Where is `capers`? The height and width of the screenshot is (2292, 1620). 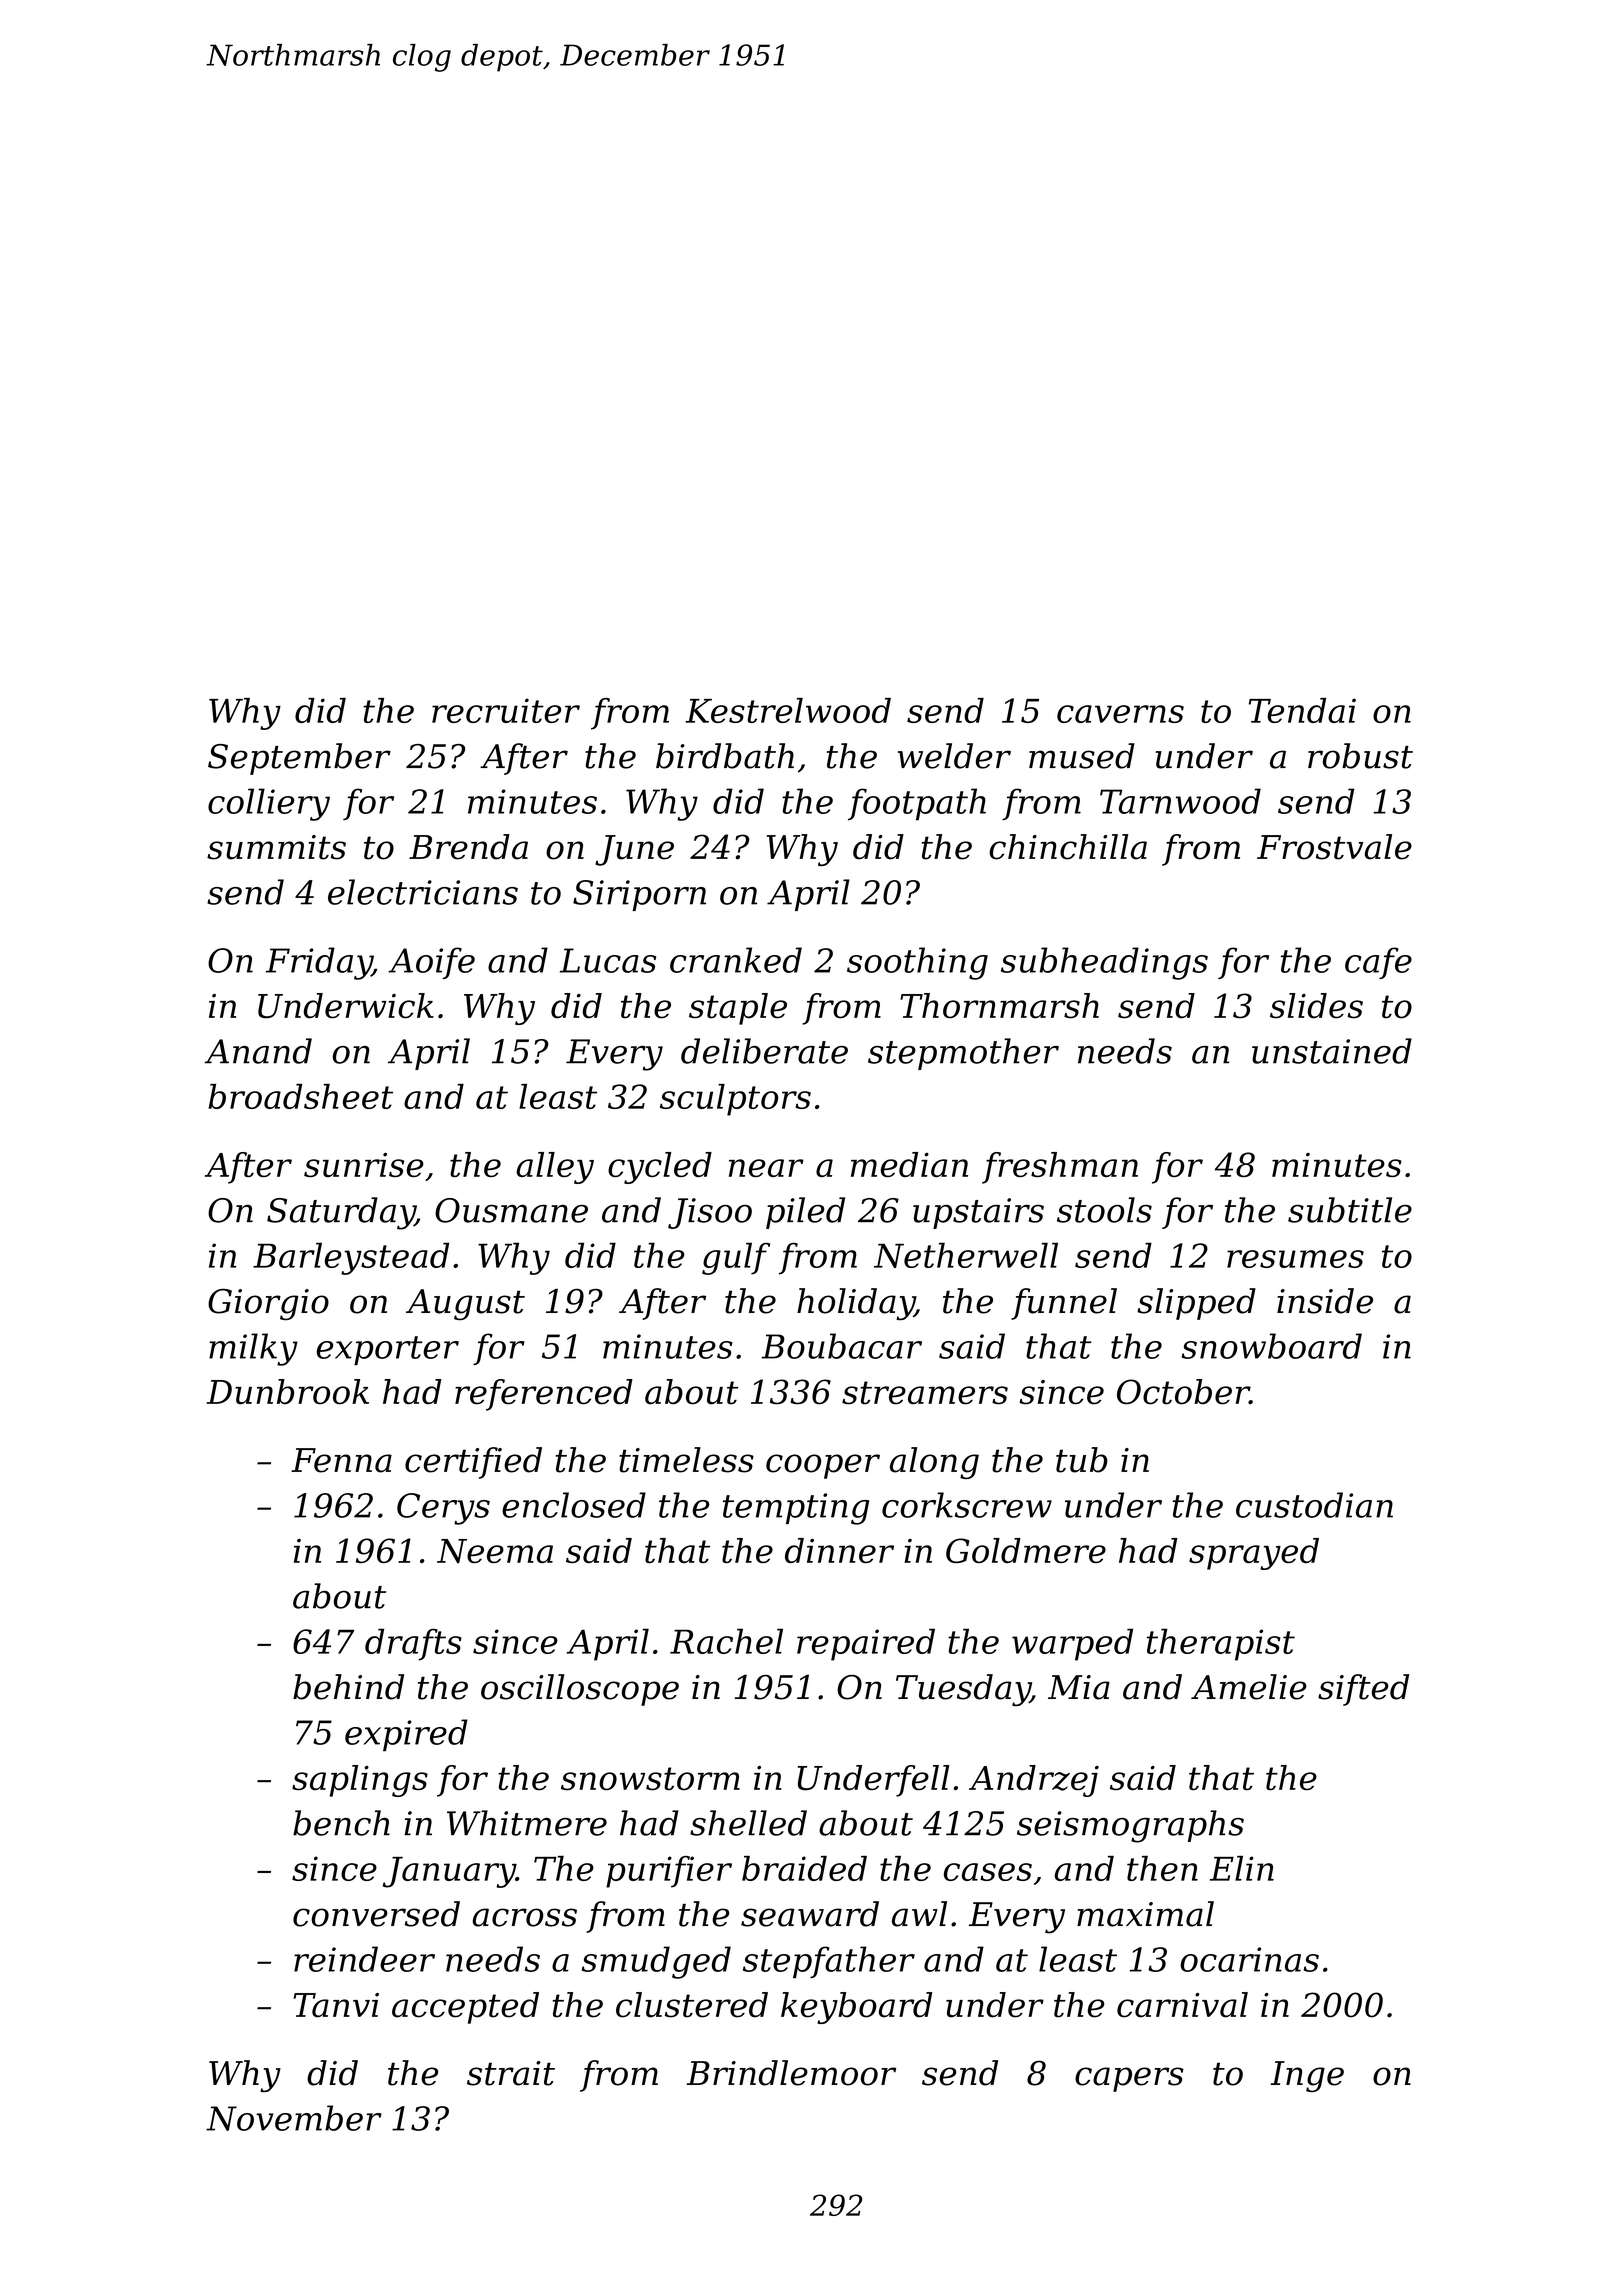
capers is located at coordinates (1129, 2079).
